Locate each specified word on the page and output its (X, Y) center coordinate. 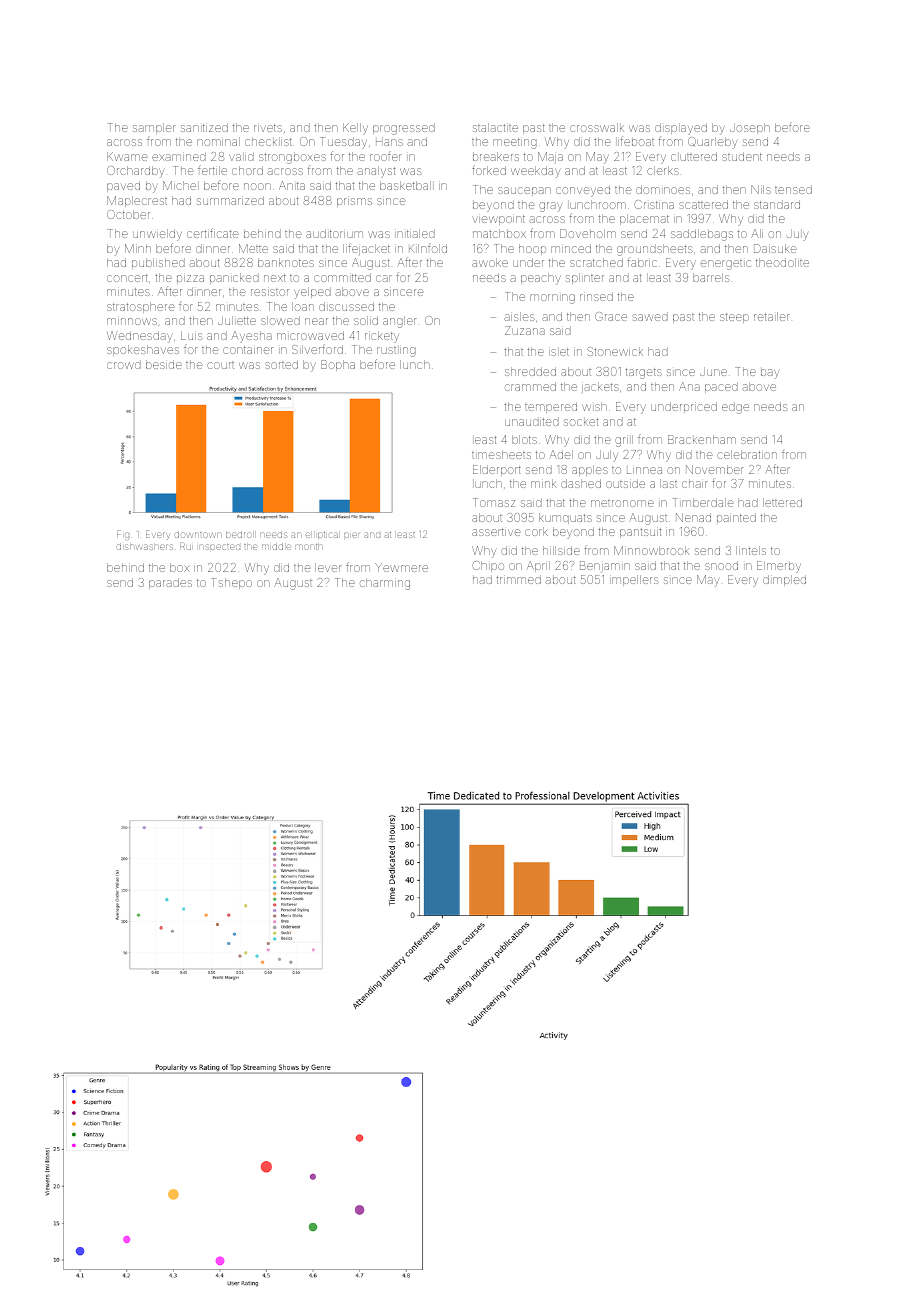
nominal (218, 141)
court (220, 365)
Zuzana (525, 330)
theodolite (782, 262)
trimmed (518, 579)
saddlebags (702, 235)
